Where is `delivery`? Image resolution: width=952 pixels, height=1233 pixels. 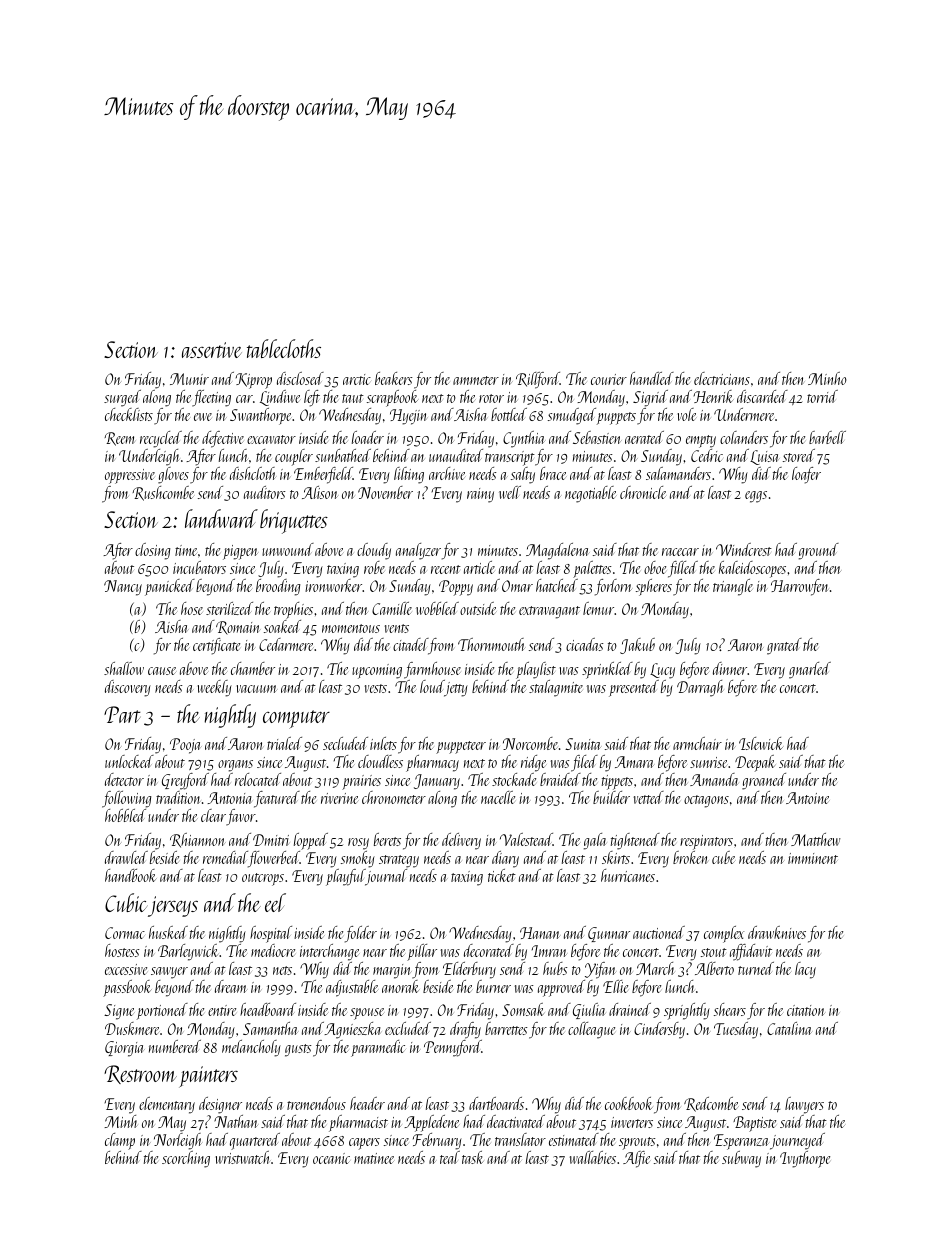
delivery is located at coordinates (461, 841).
